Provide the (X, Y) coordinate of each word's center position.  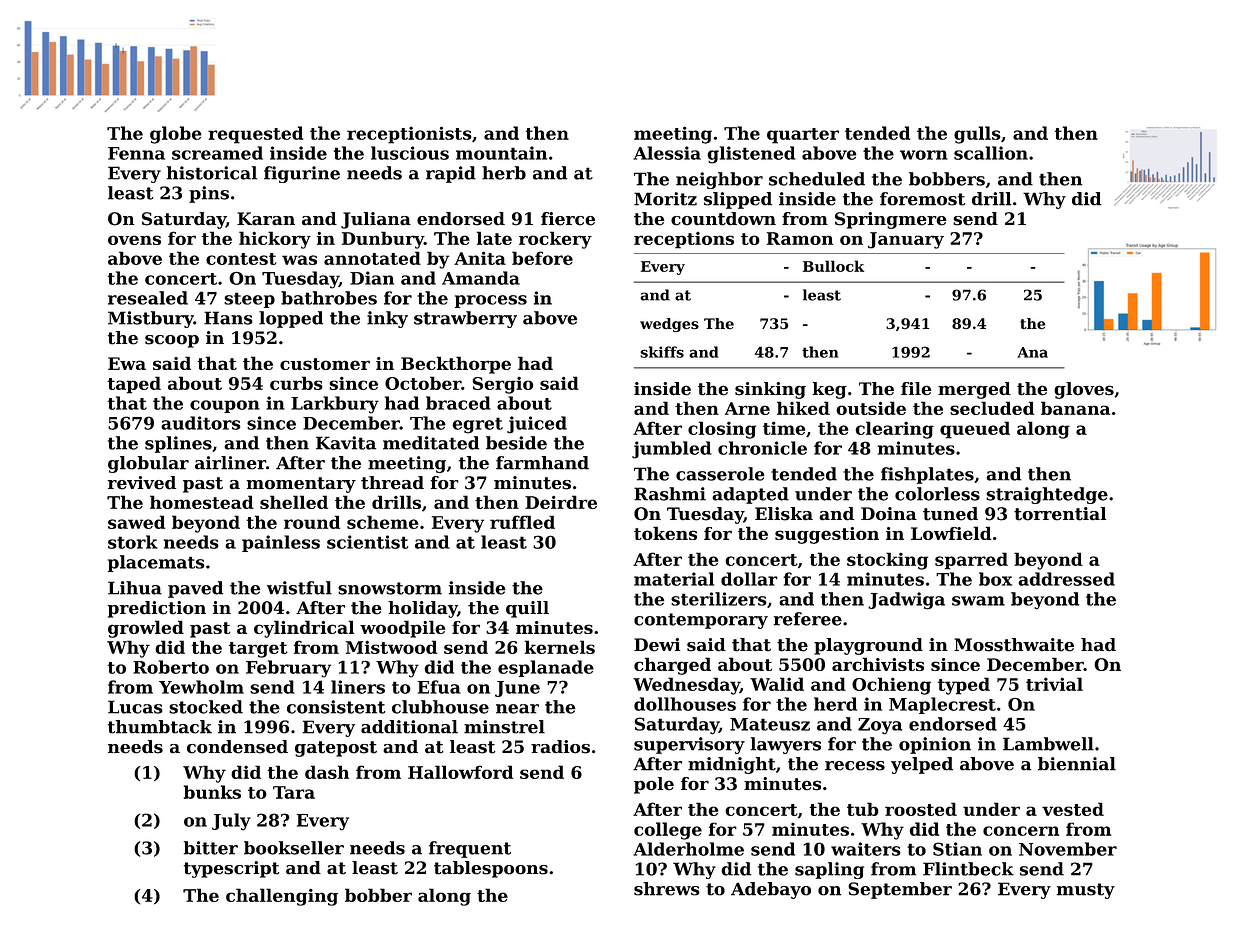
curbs (296, 383)
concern (1021, 831)
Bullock (833, 266)
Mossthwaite (1014, 645)
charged (672, 666)
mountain (501, 153)
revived (141, 483)
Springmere (890, 220)
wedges (669, 325)
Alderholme (688, 849)
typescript (232, 869)
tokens (665, 533)
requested (255, 135)
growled (146, 629)
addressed (1066, 579)
